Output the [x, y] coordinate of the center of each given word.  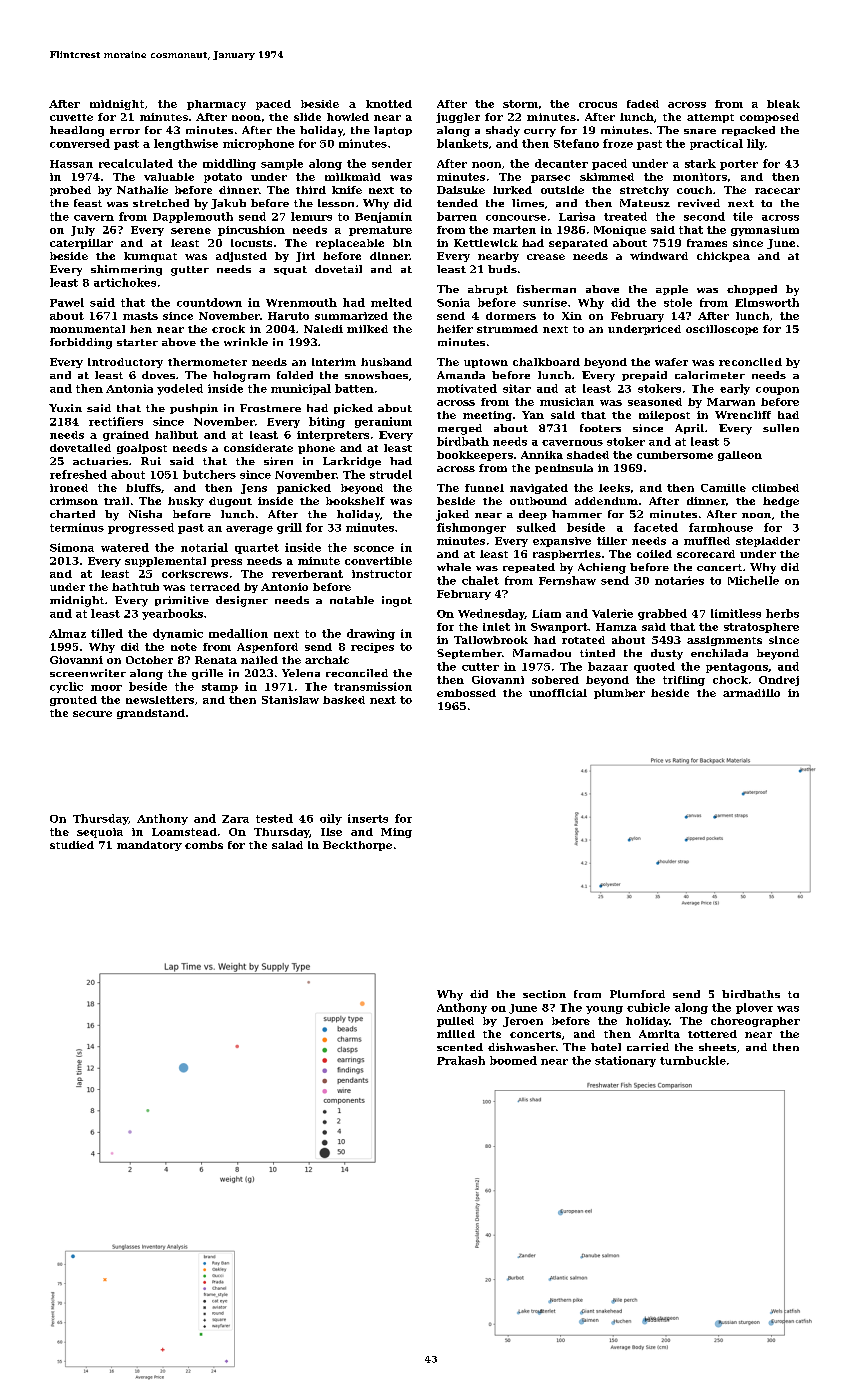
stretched [161, 203]
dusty [667, 654]
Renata [216, 660]
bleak [783, 104]
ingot [397, 601]
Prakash [461, 1060]
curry [540, 133]
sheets [717, 1047]
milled [456, 1034]
